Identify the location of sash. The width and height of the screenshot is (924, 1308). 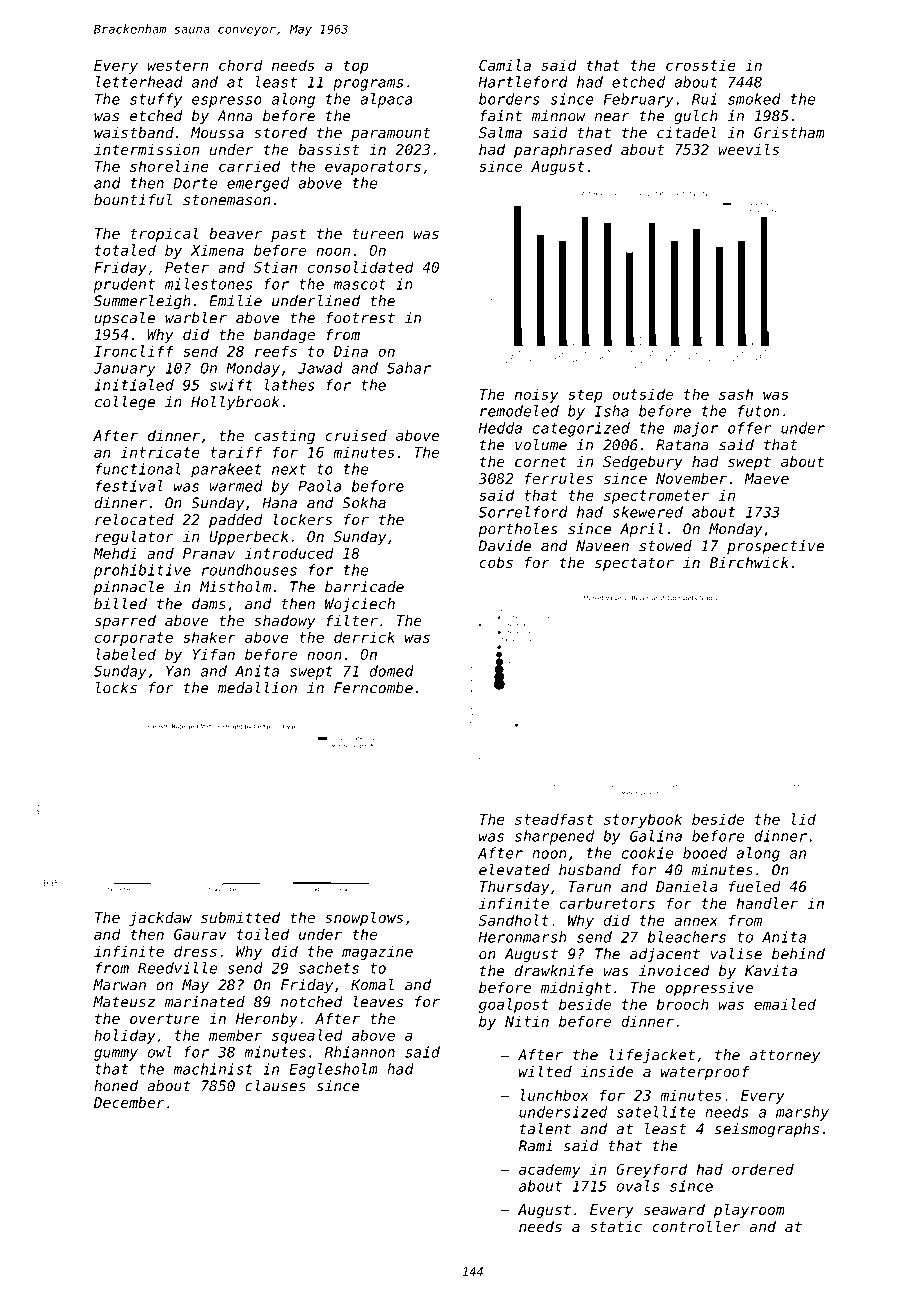
(736, 394).
